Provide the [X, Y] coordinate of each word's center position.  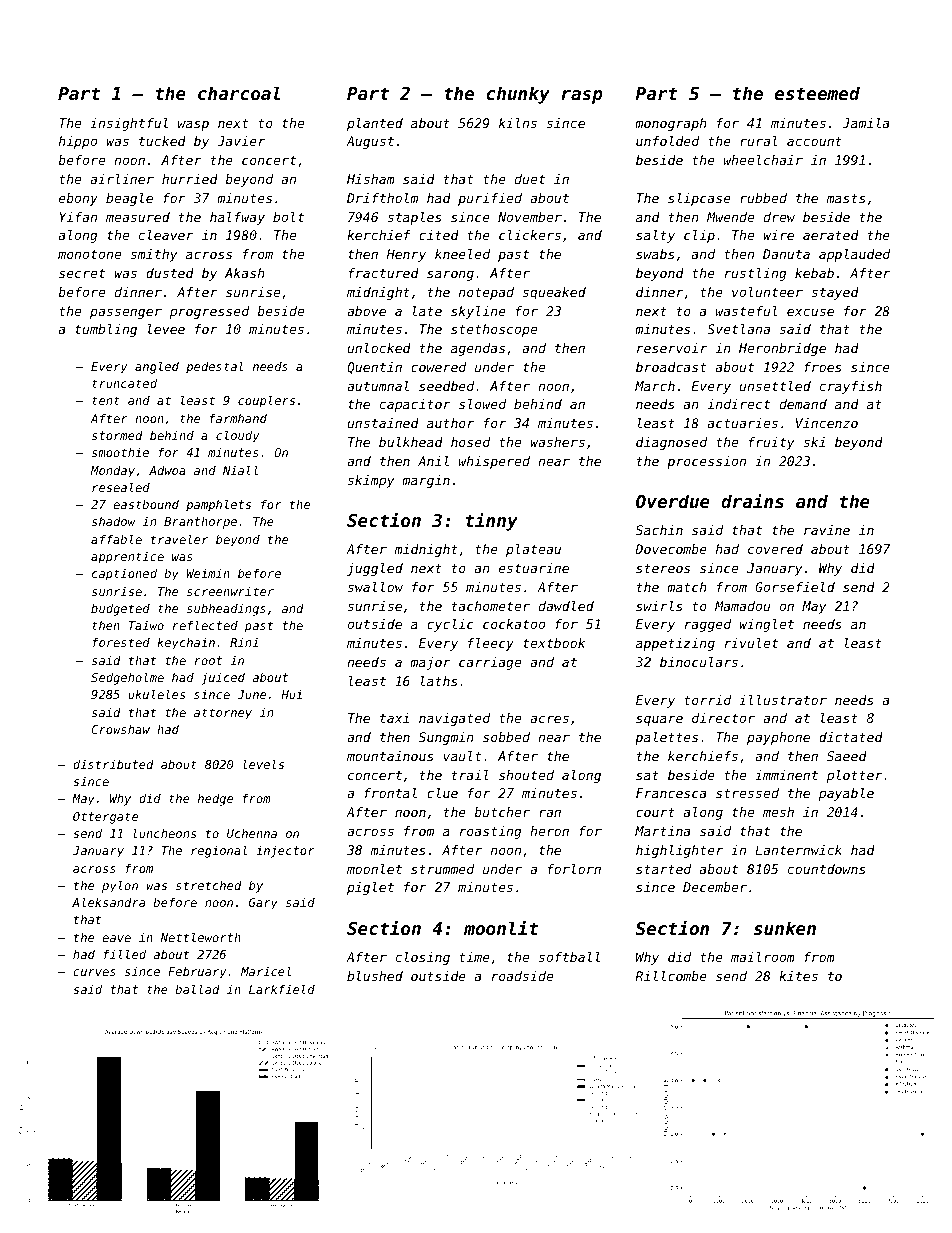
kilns [518, 123]
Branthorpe [200, 523]
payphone [778, 738]
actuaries [743, 423]
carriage [490, 663]
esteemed [817, 93]
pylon [120, 886]
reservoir [672, 348]
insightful [129, 124]
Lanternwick [798, 850]
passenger [126, 313]
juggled [375, 569]
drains [752, 500]
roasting [491, 832]
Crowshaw [120, 729]
